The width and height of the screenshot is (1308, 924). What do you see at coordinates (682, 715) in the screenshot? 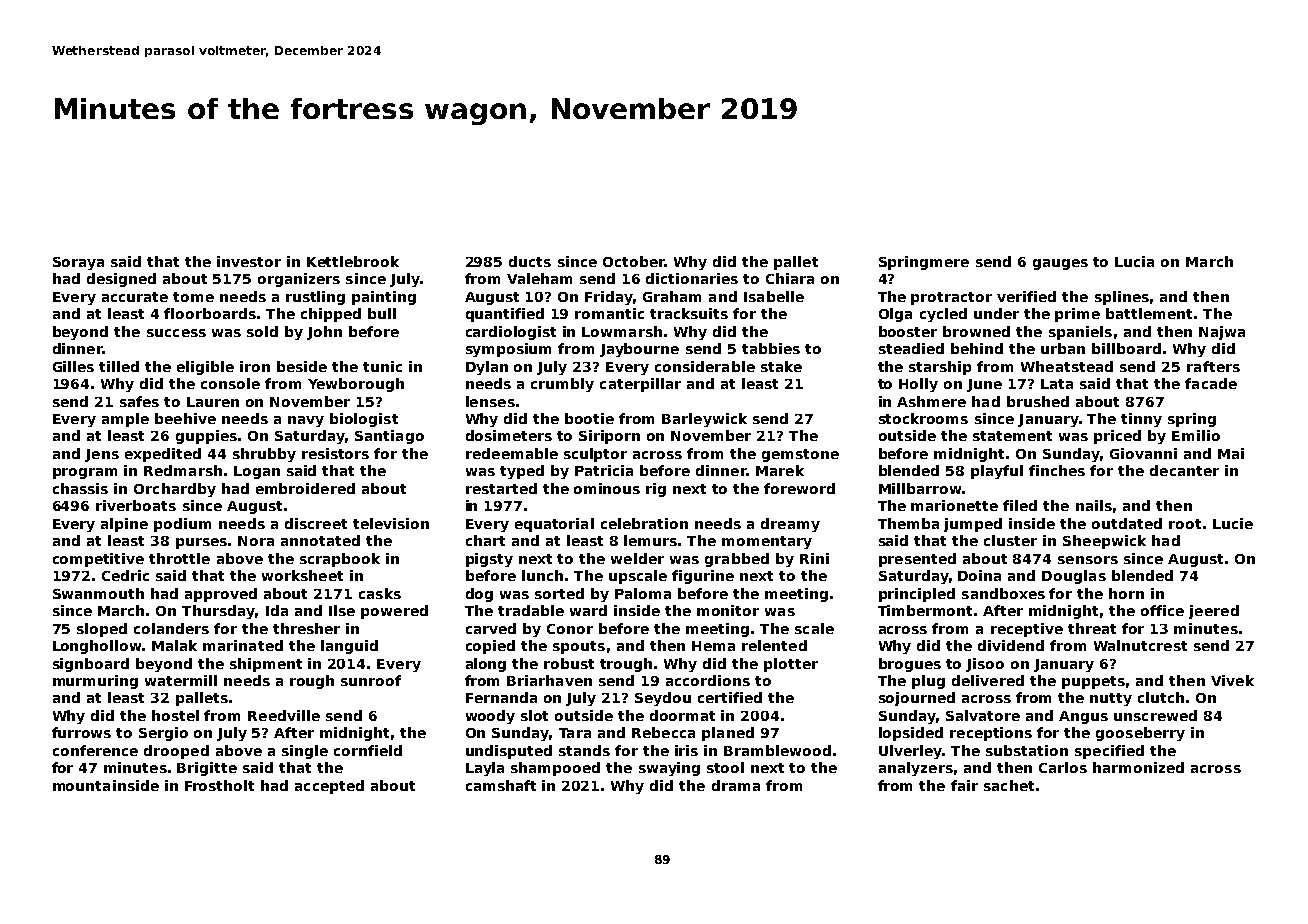
I see `doormat` at bounding box center [682, 715].
